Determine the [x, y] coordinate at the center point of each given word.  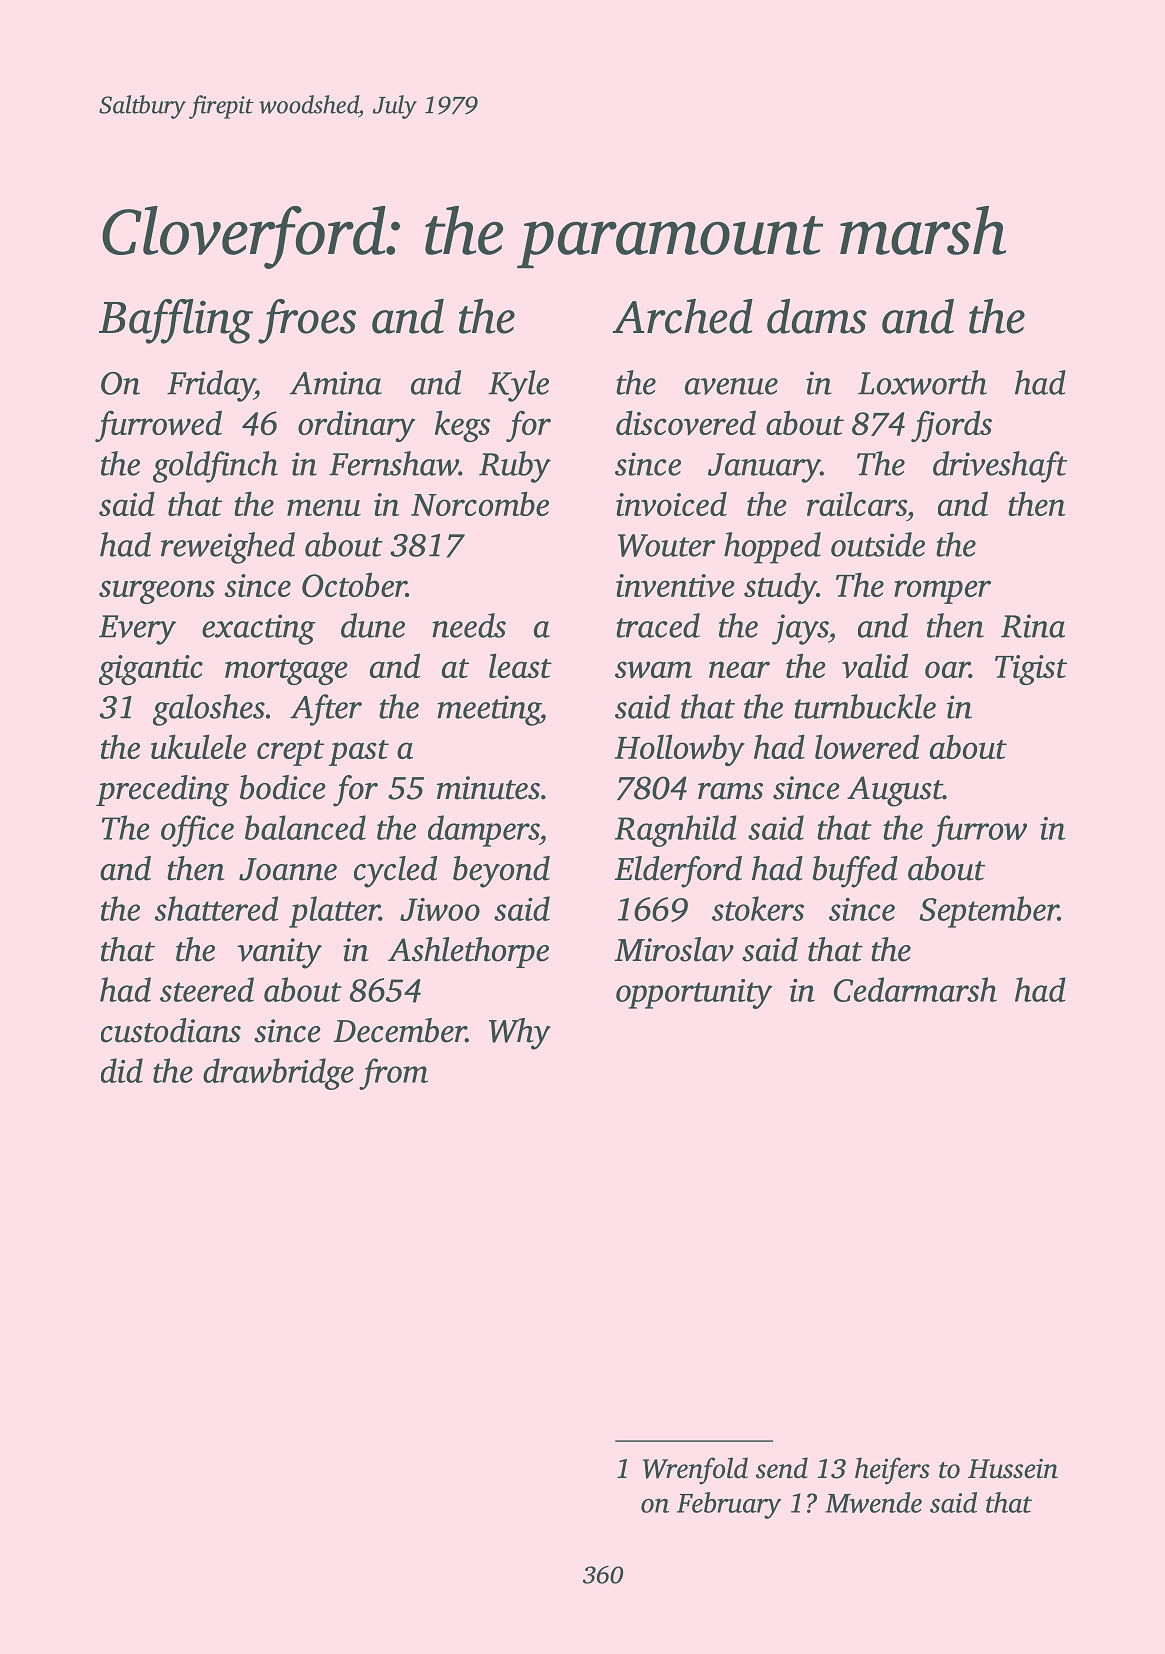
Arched [683, 316]
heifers [892, 1471]
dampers [483, 831]
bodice [283, 787]
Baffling [176, 321]
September [989, 912]
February [729, 1505]
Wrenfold [695, 1471]
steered [207, 989]
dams [817, 316]
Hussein [1013, 1468]
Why [520, 1034]
